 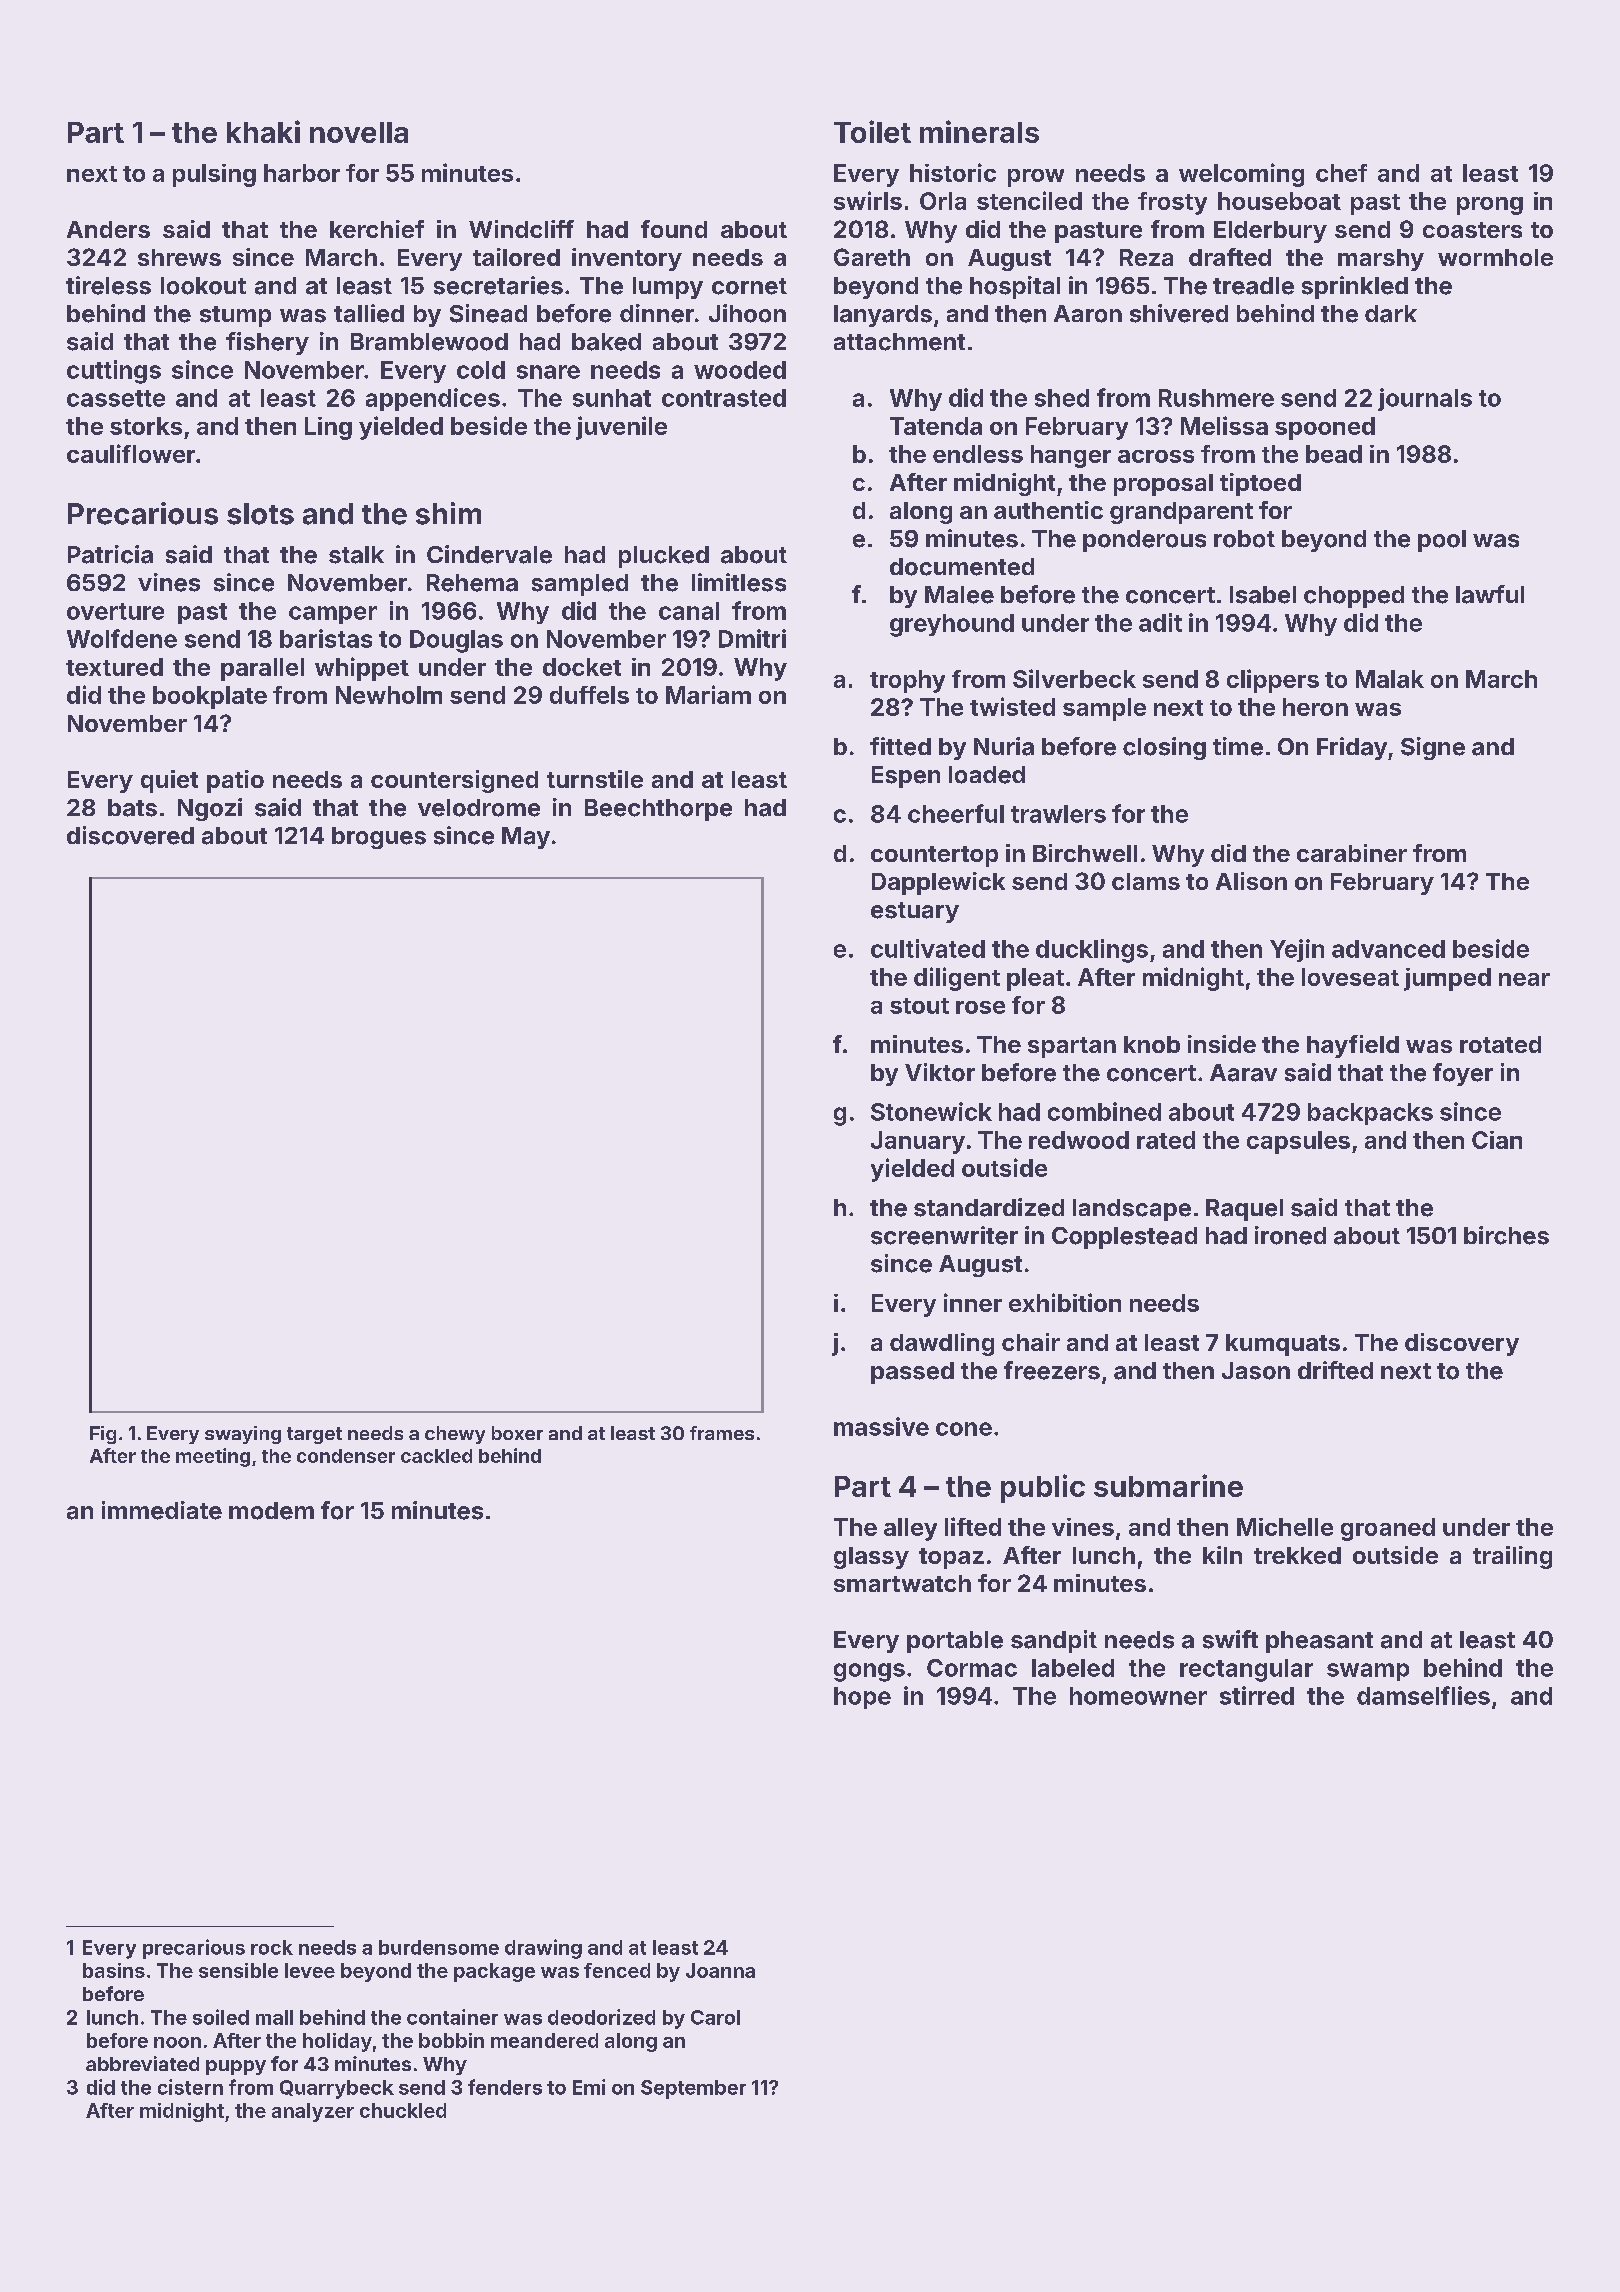 I want to click on minerals, so click(x=979, y=131).
